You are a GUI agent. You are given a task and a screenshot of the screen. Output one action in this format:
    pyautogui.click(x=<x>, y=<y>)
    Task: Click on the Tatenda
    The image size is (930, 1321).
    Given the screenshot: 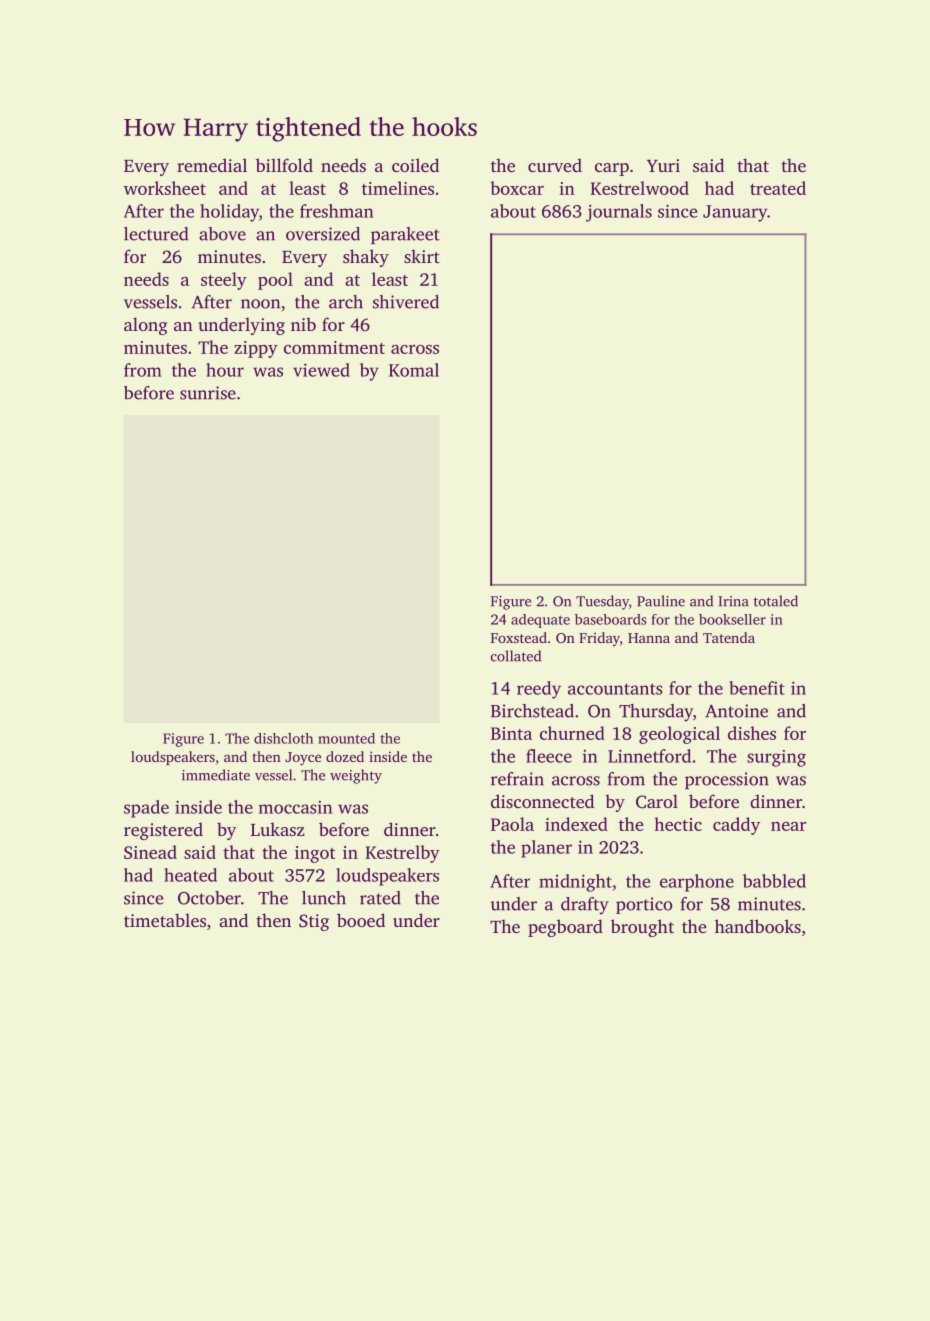 What is the action you would take?
    pyautogui.click(x=729, y=637)
